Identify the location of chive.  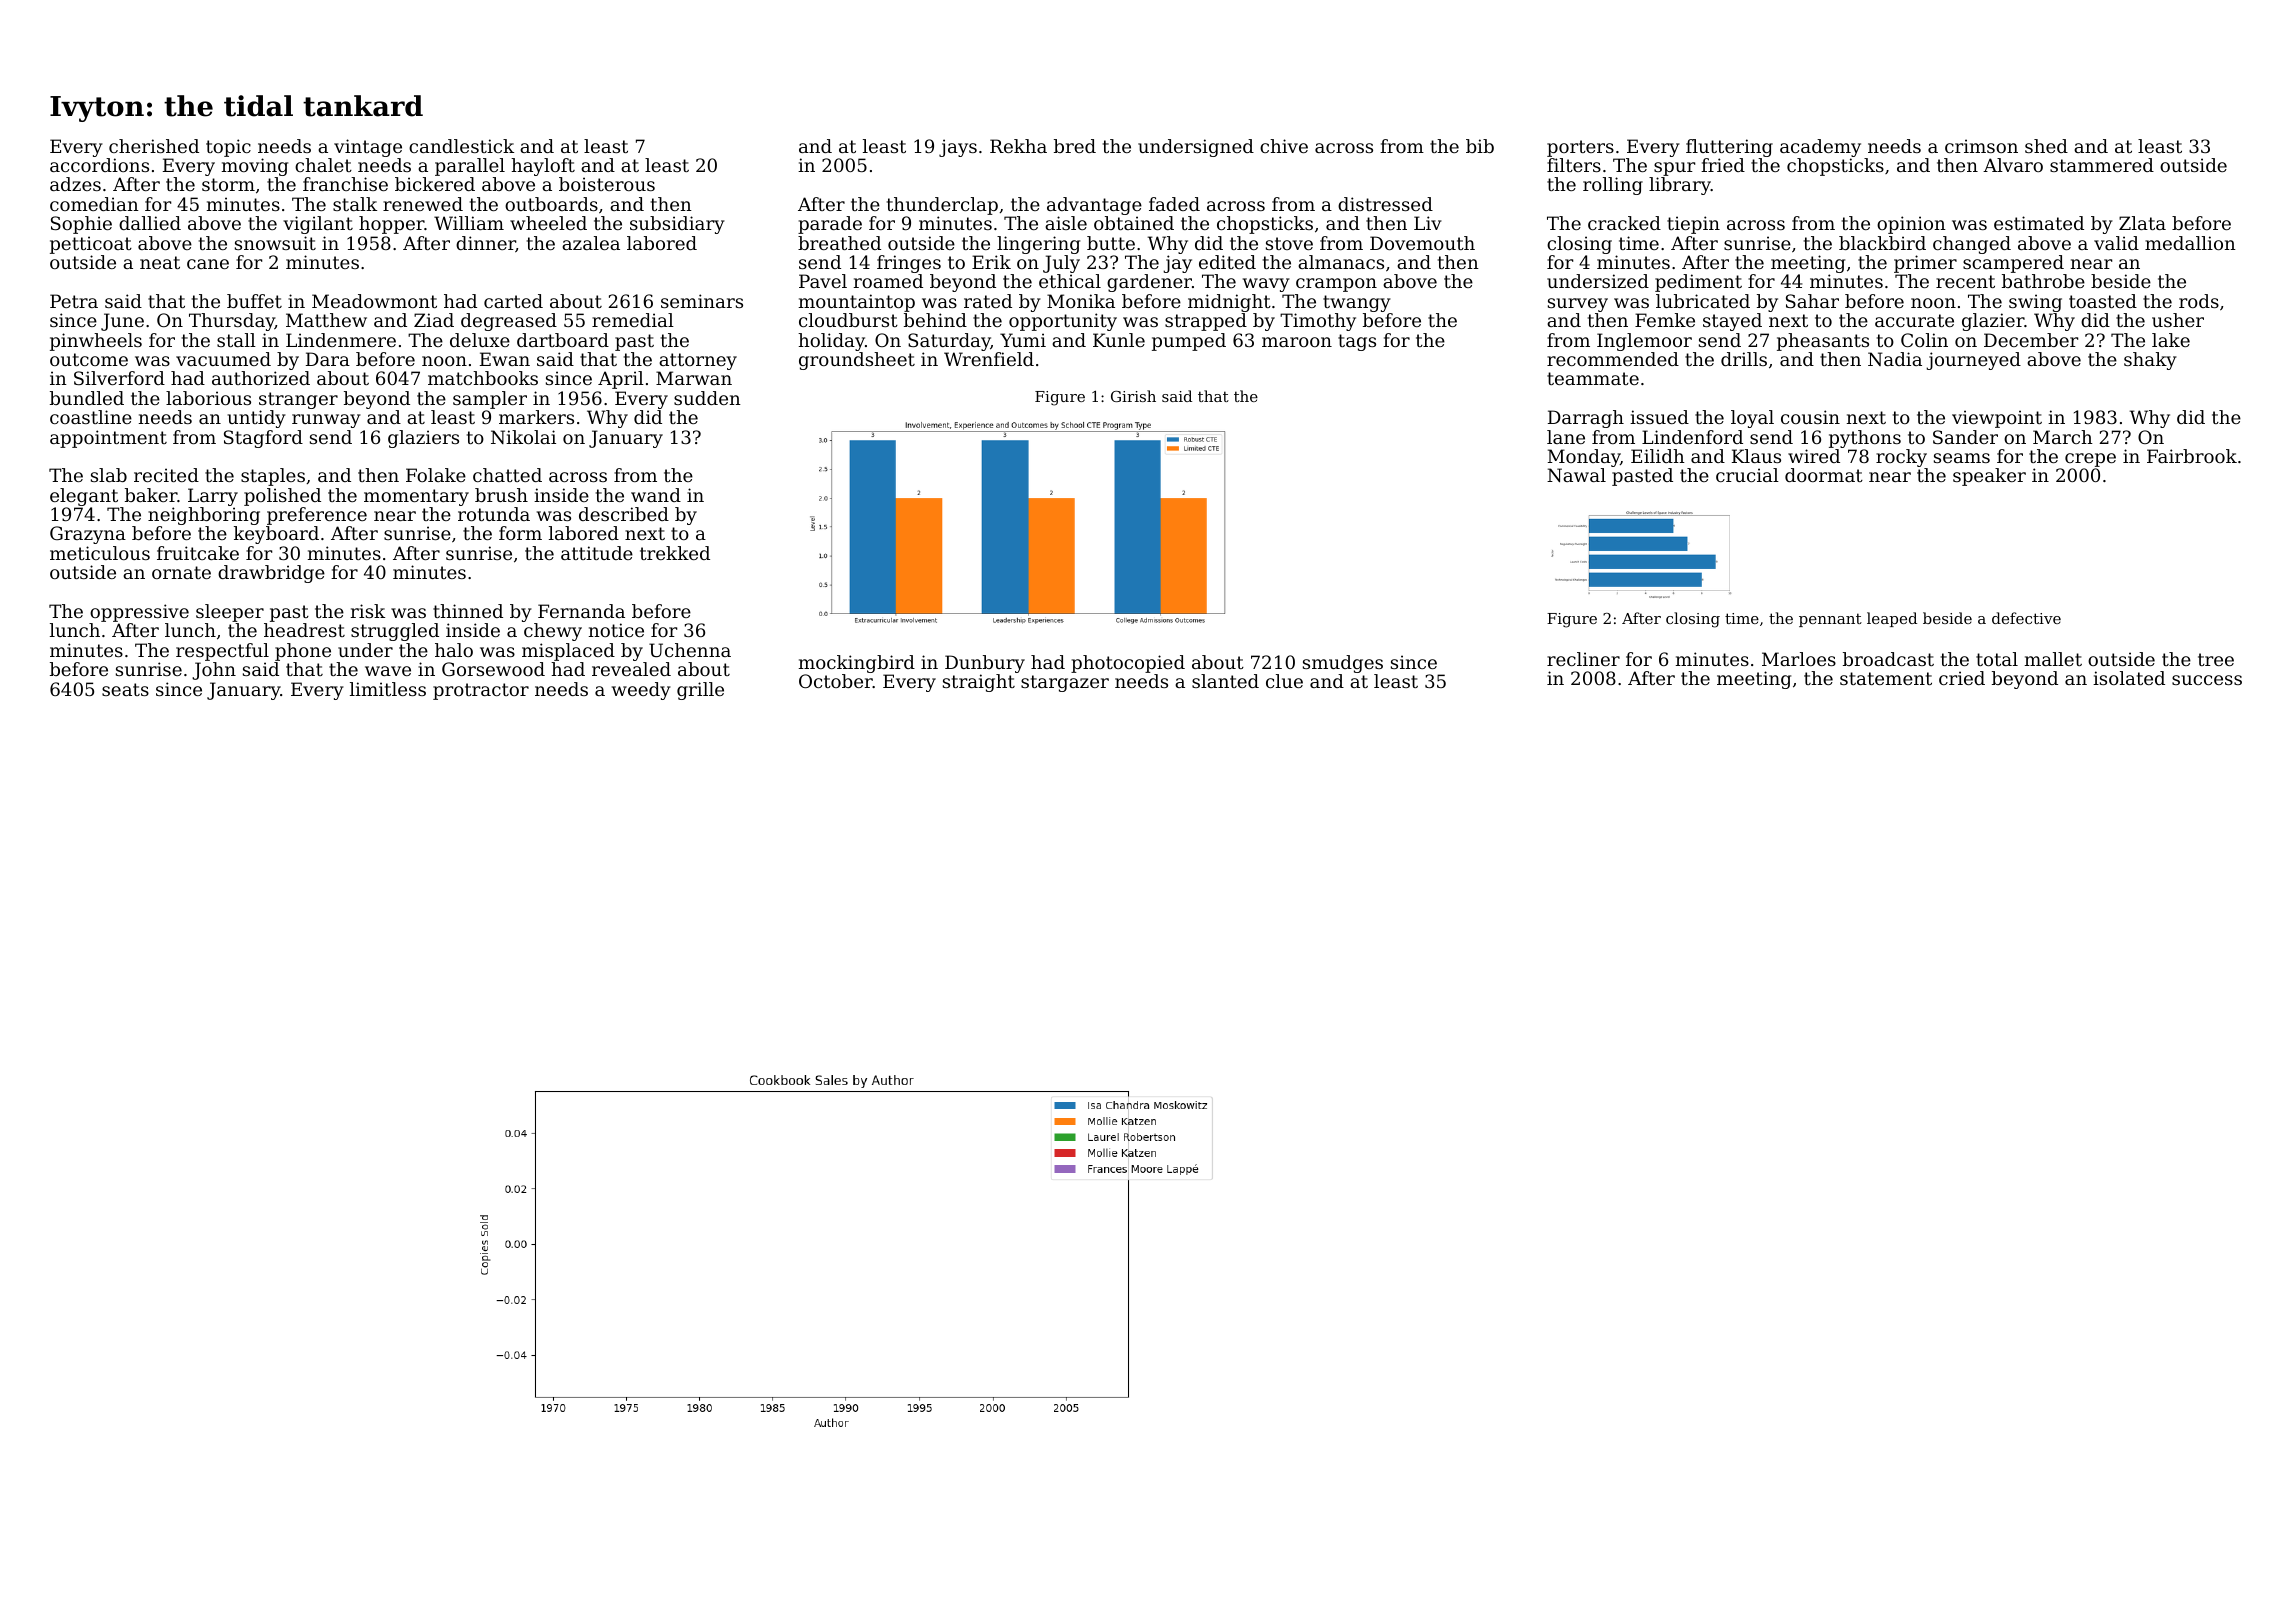
(1284, 146).
